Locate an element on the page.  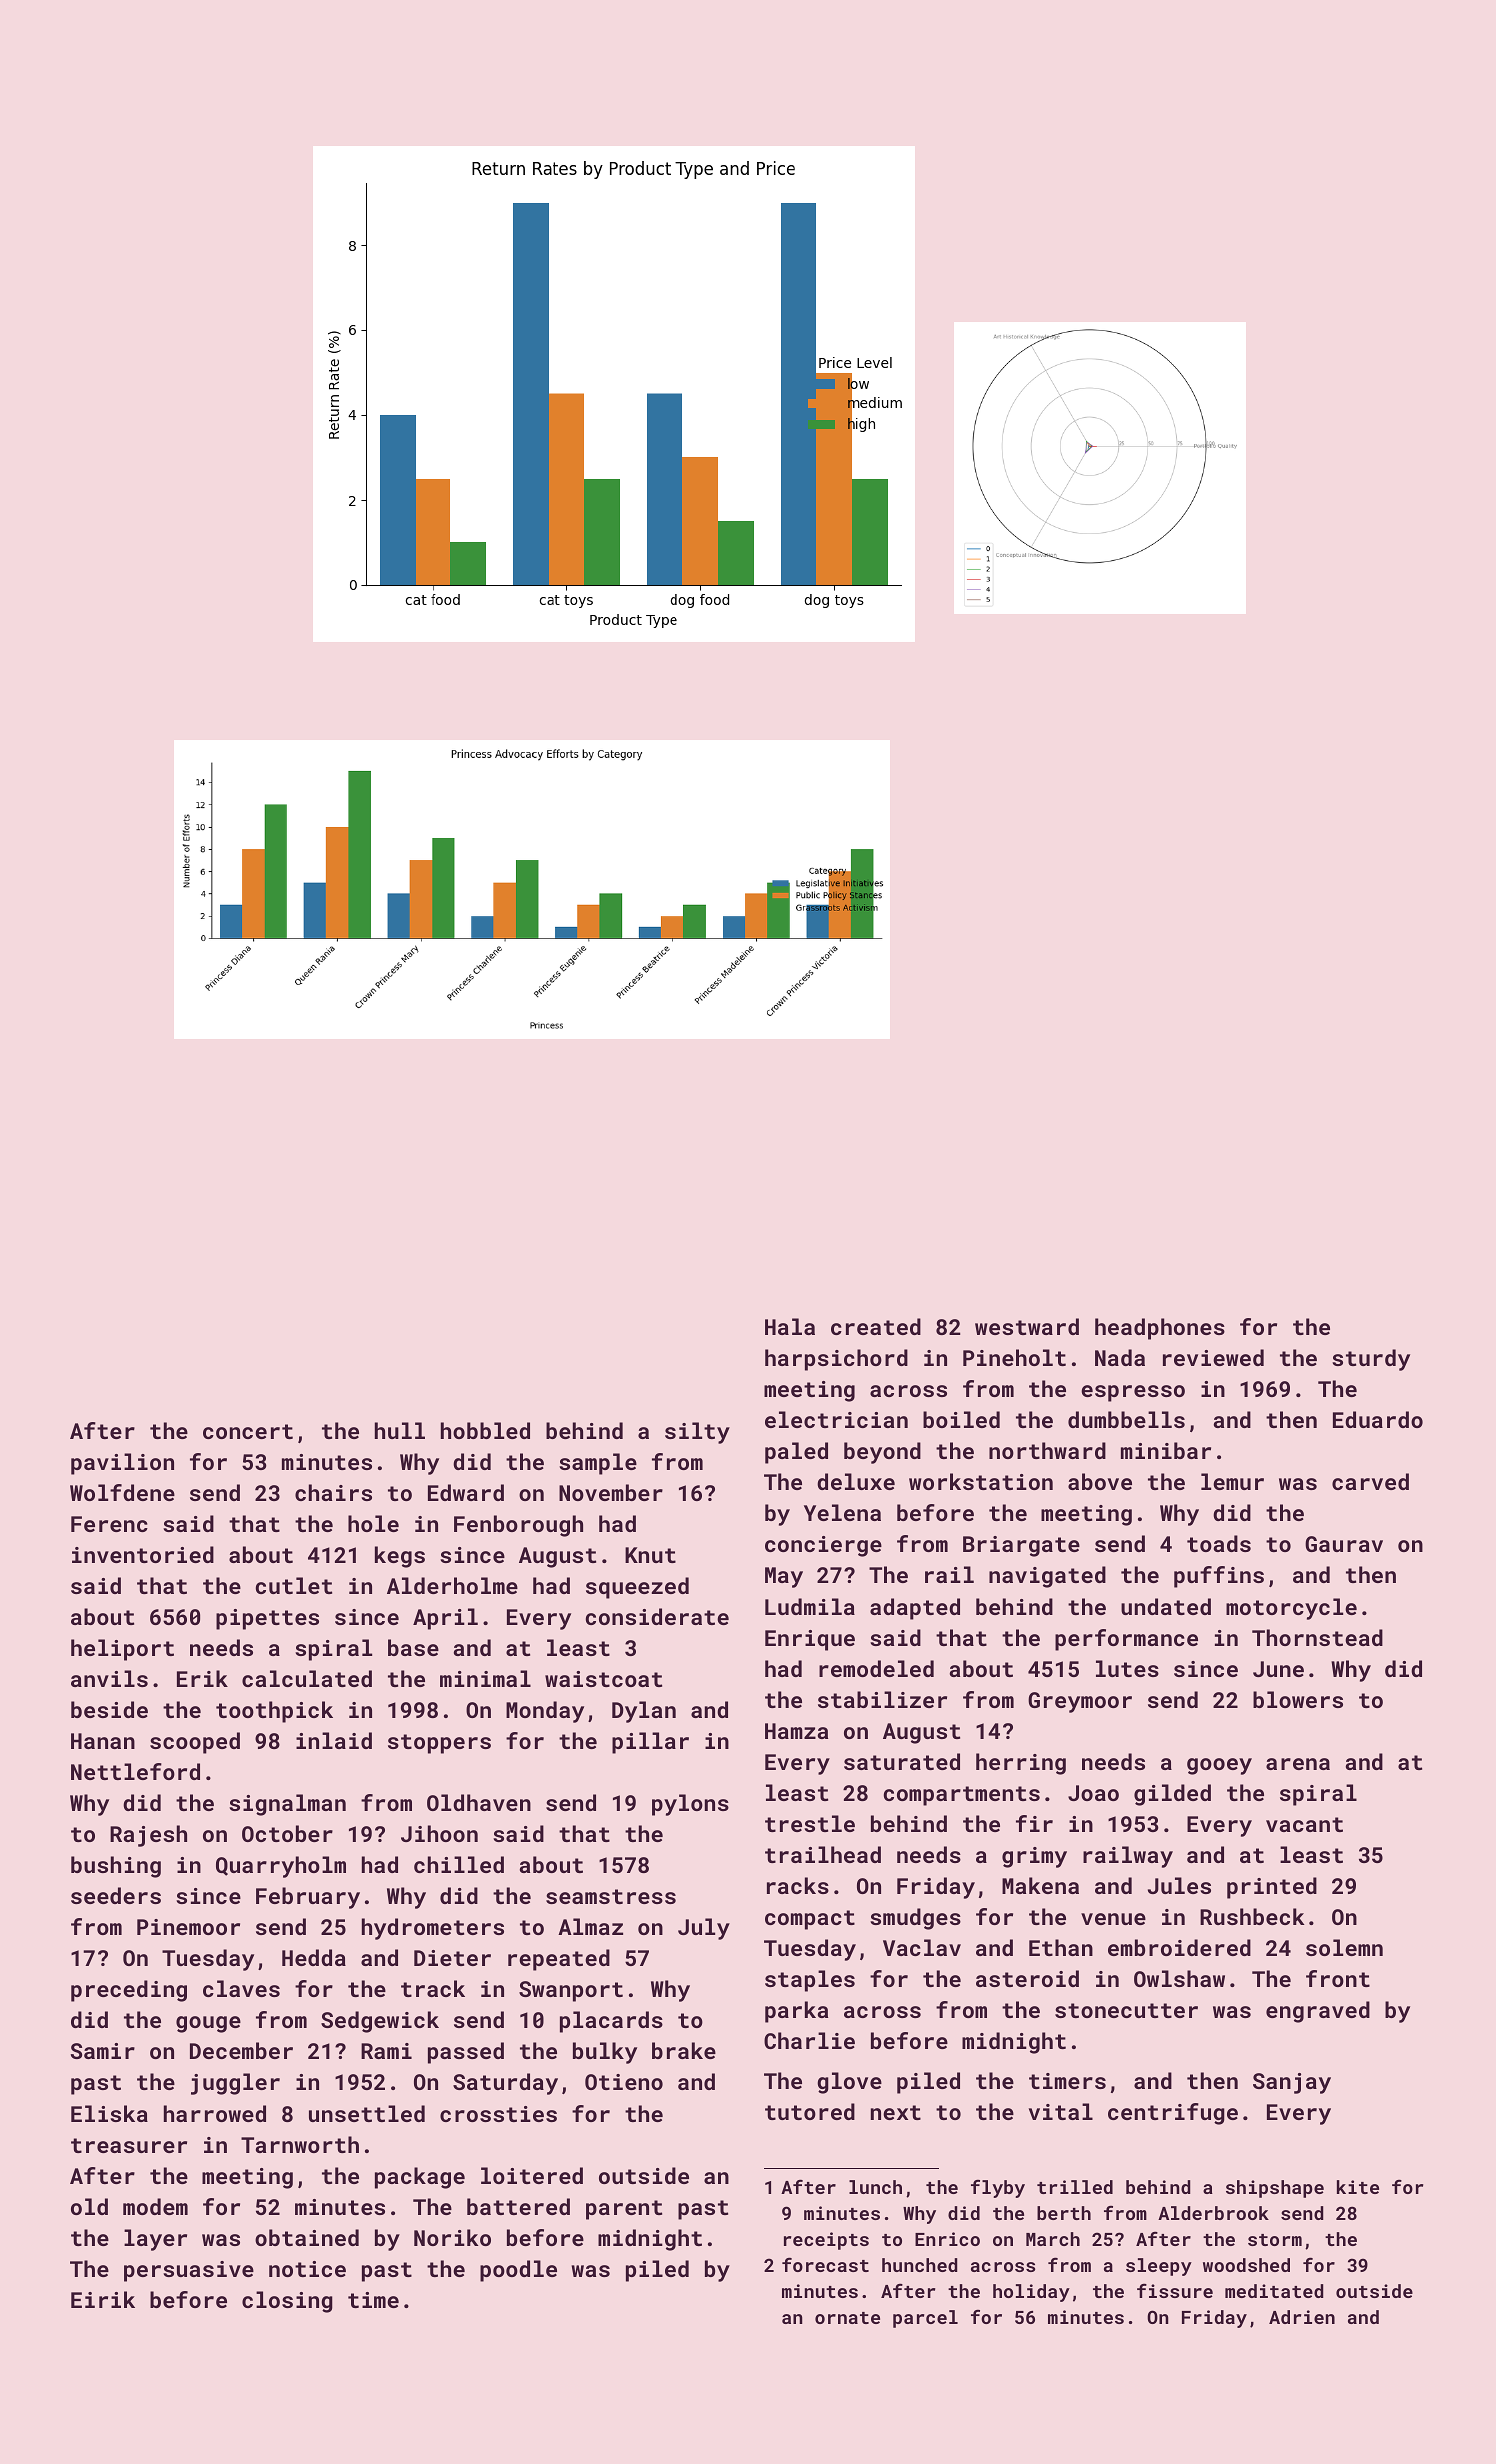
ornate is located at coordinates (847, 2318).
